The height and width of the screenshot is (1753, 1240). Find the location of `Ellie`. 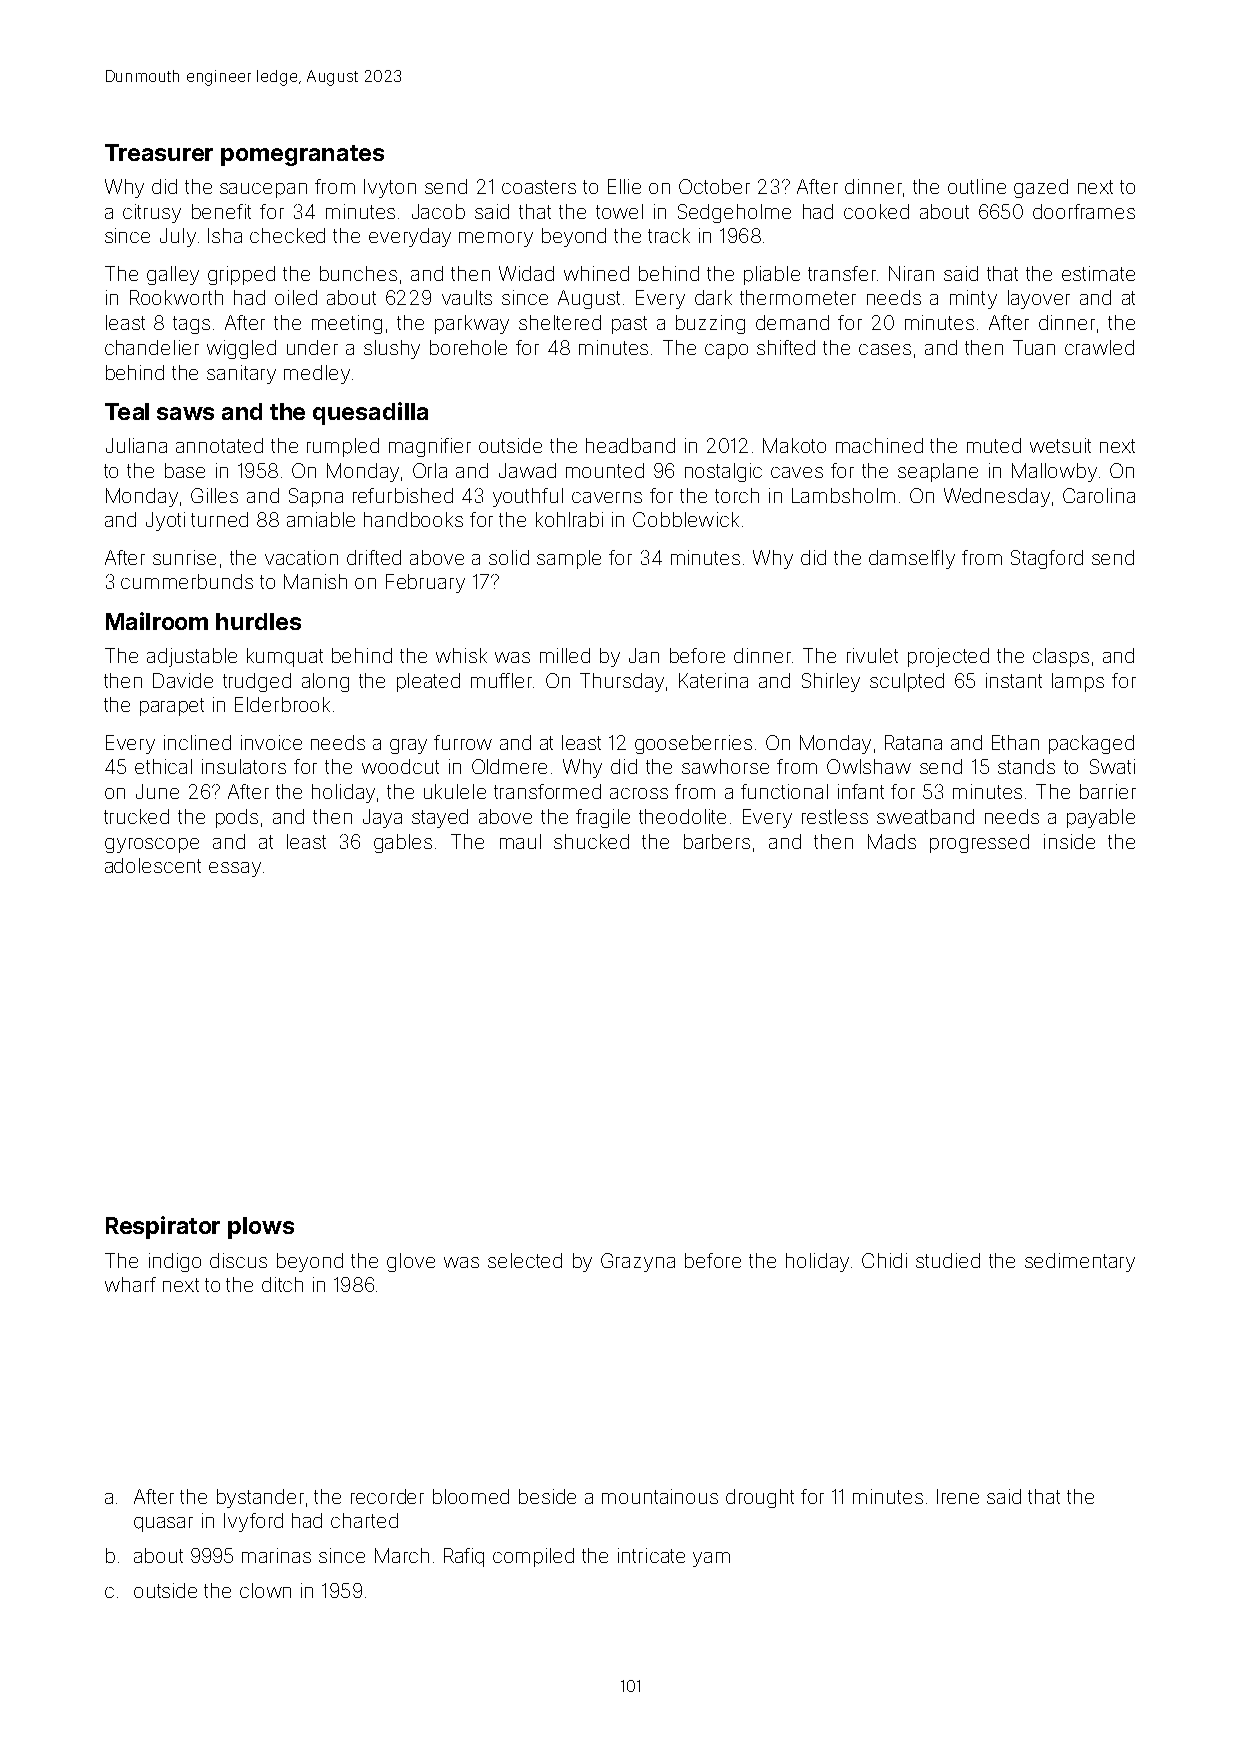

Ellie is located at coordinates (624, 186).
